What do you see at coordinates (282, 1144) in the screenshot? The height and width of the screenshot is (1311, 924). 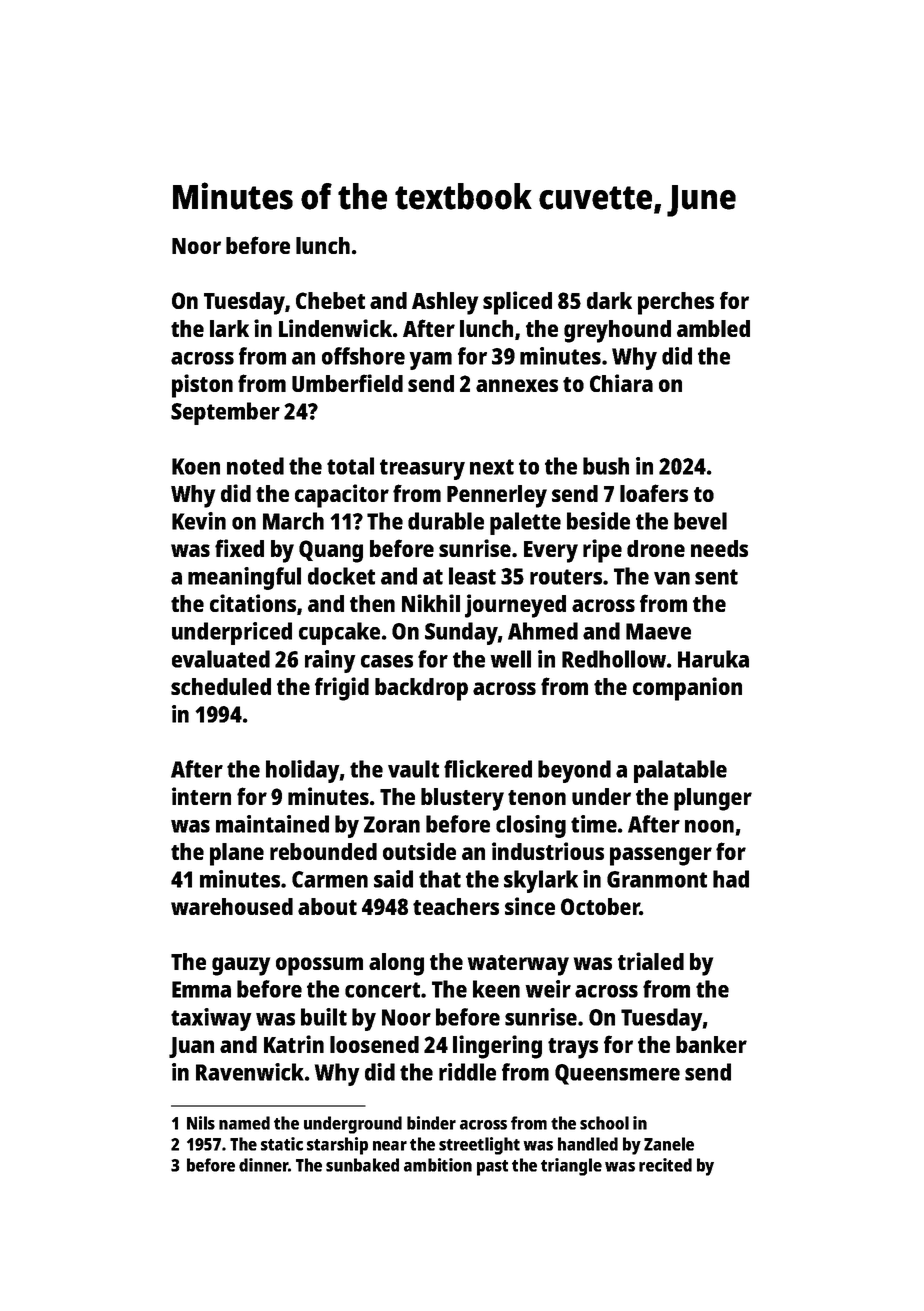 I see `static` at bounding box center [282, 1144].
